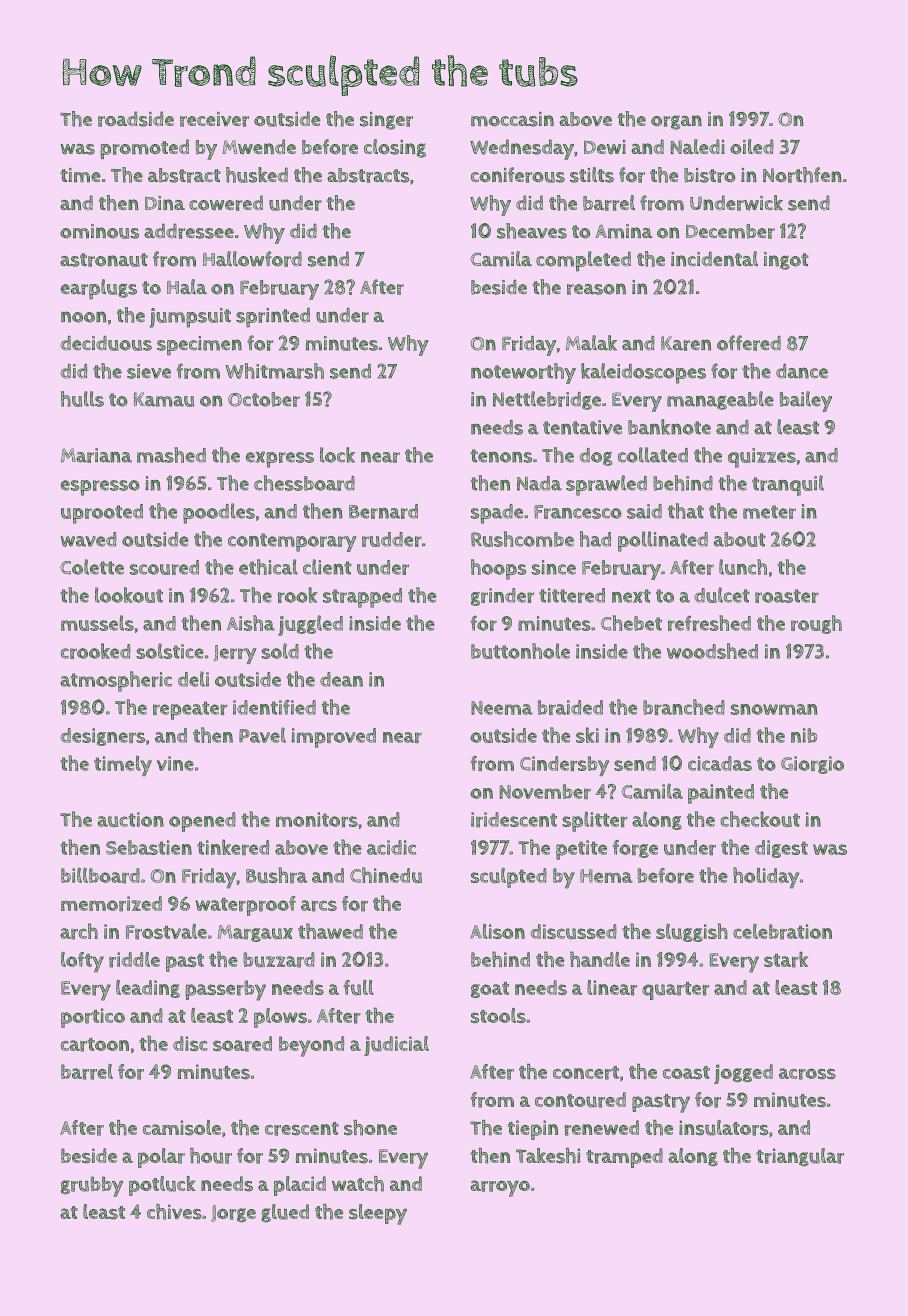 This document has width=908, height=1316. What do you see at coordinates (93, 1018) in the document?
I see `portico` at bounding box center [93, 1018].
